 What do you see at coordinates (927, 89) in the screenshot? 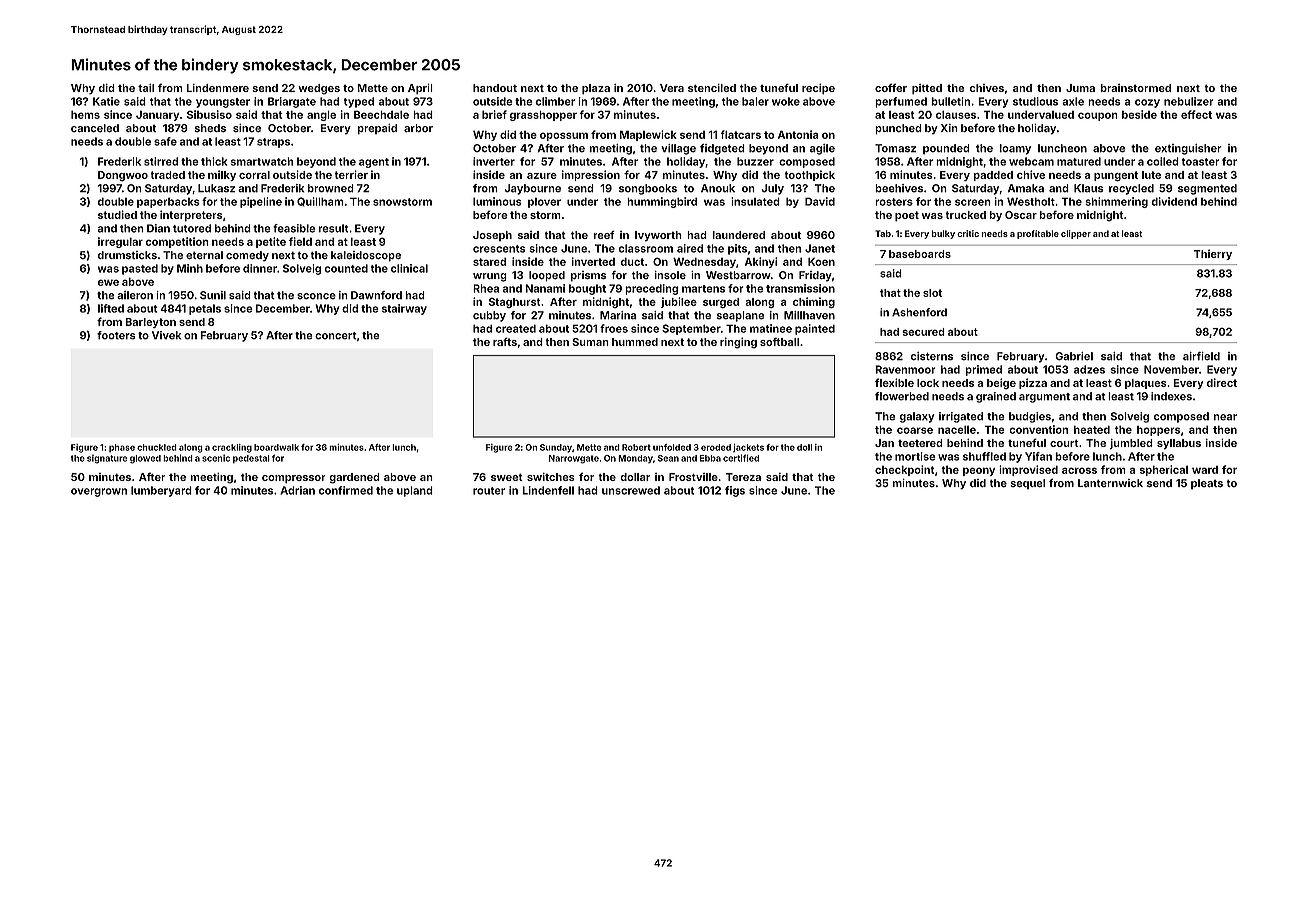
I see `pitted` at bounding box center [927, 89].
